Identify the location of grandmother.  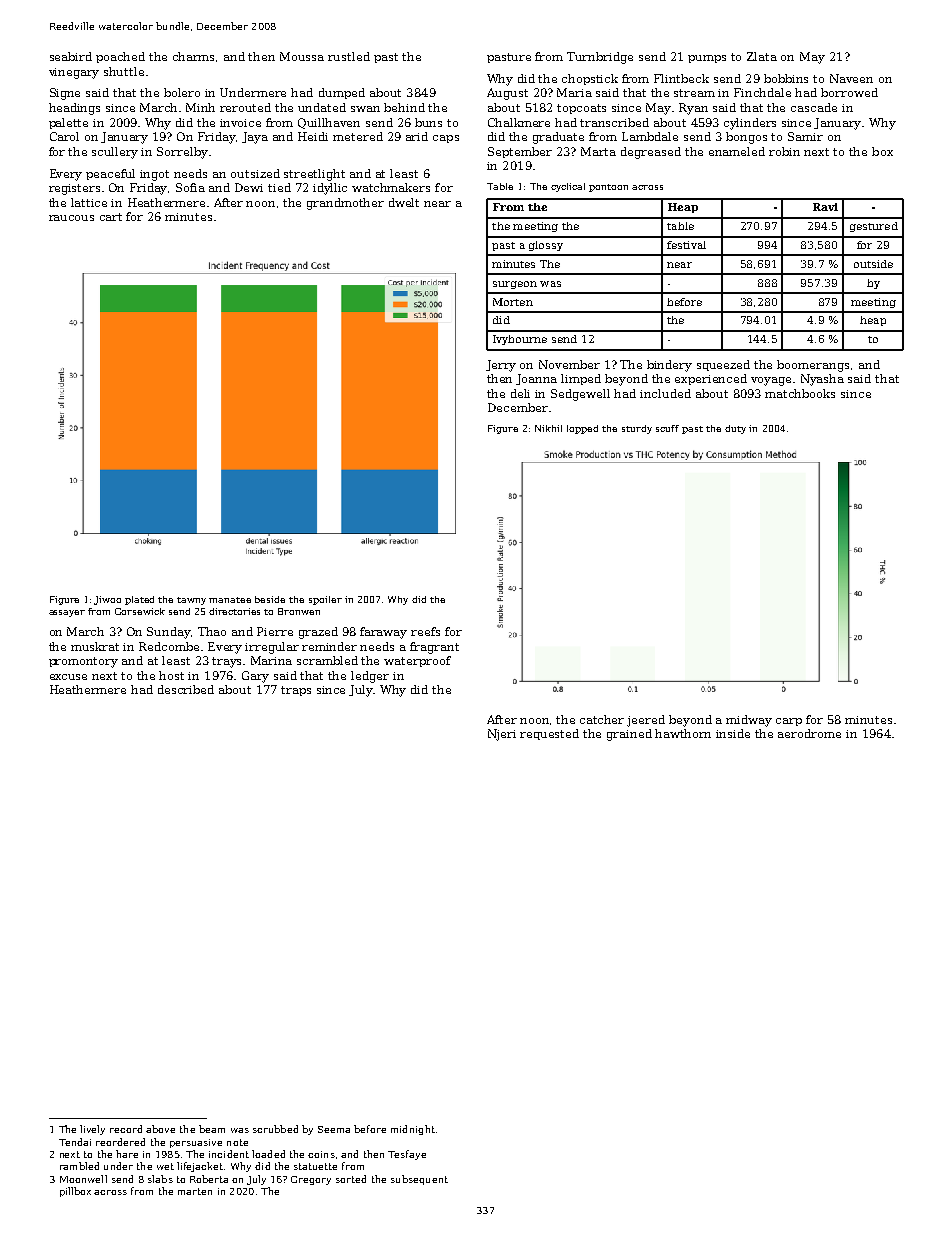
(345, 204).
